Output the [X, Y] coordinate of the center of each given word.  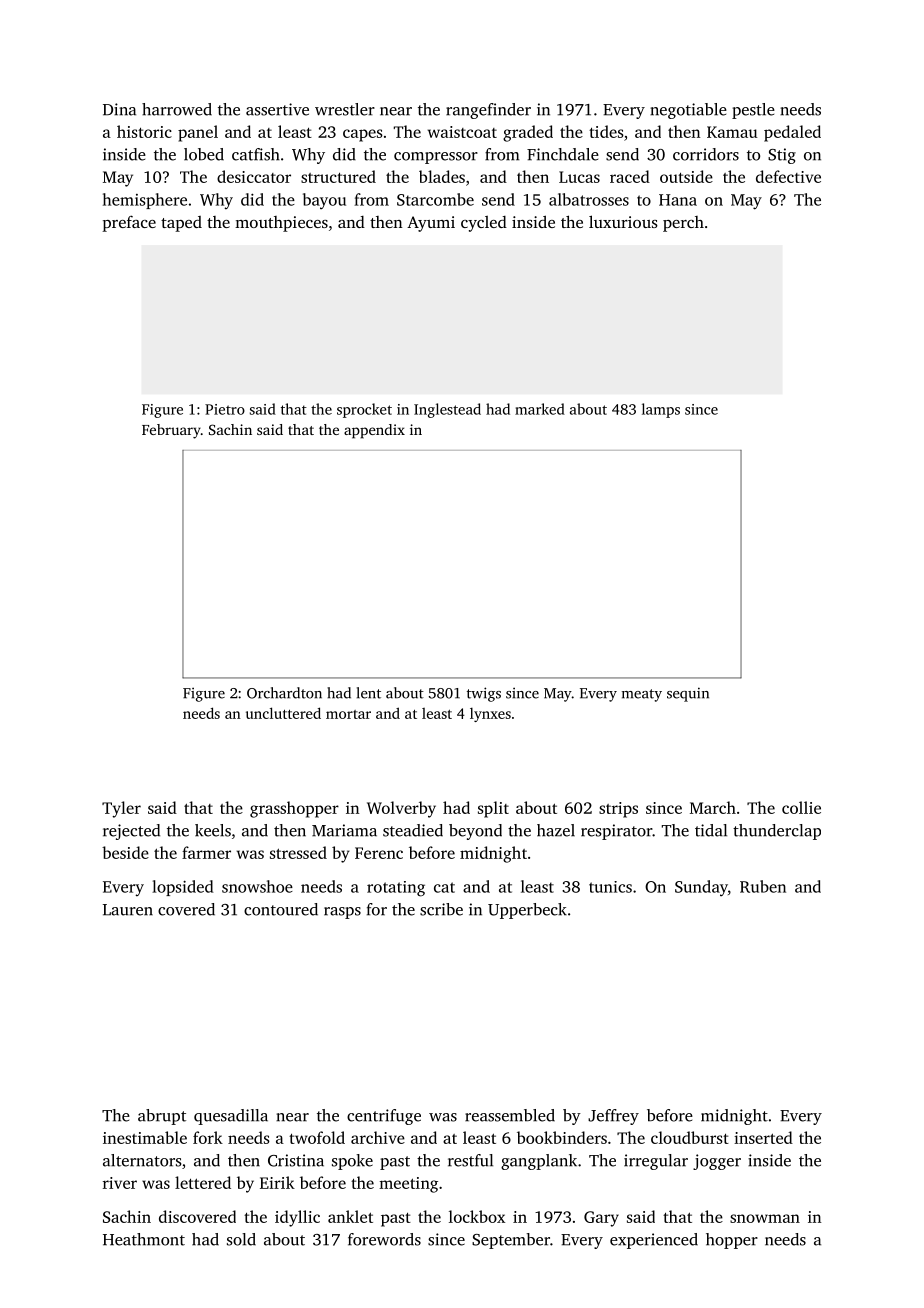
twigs [484, 694]
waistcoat [462, 132]
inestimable [145, 1137]
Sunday [701, 888]
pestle [753, 111]
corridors [706, 154]
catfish [256, 154]
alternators [142, 1160]
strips [618, 810]
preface [129, 223]
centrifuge [384, 1117]
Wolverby [401, 809]
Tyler [121, 809]
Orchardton [284, 693]
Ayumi [431, 224]
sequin [688, 694]
